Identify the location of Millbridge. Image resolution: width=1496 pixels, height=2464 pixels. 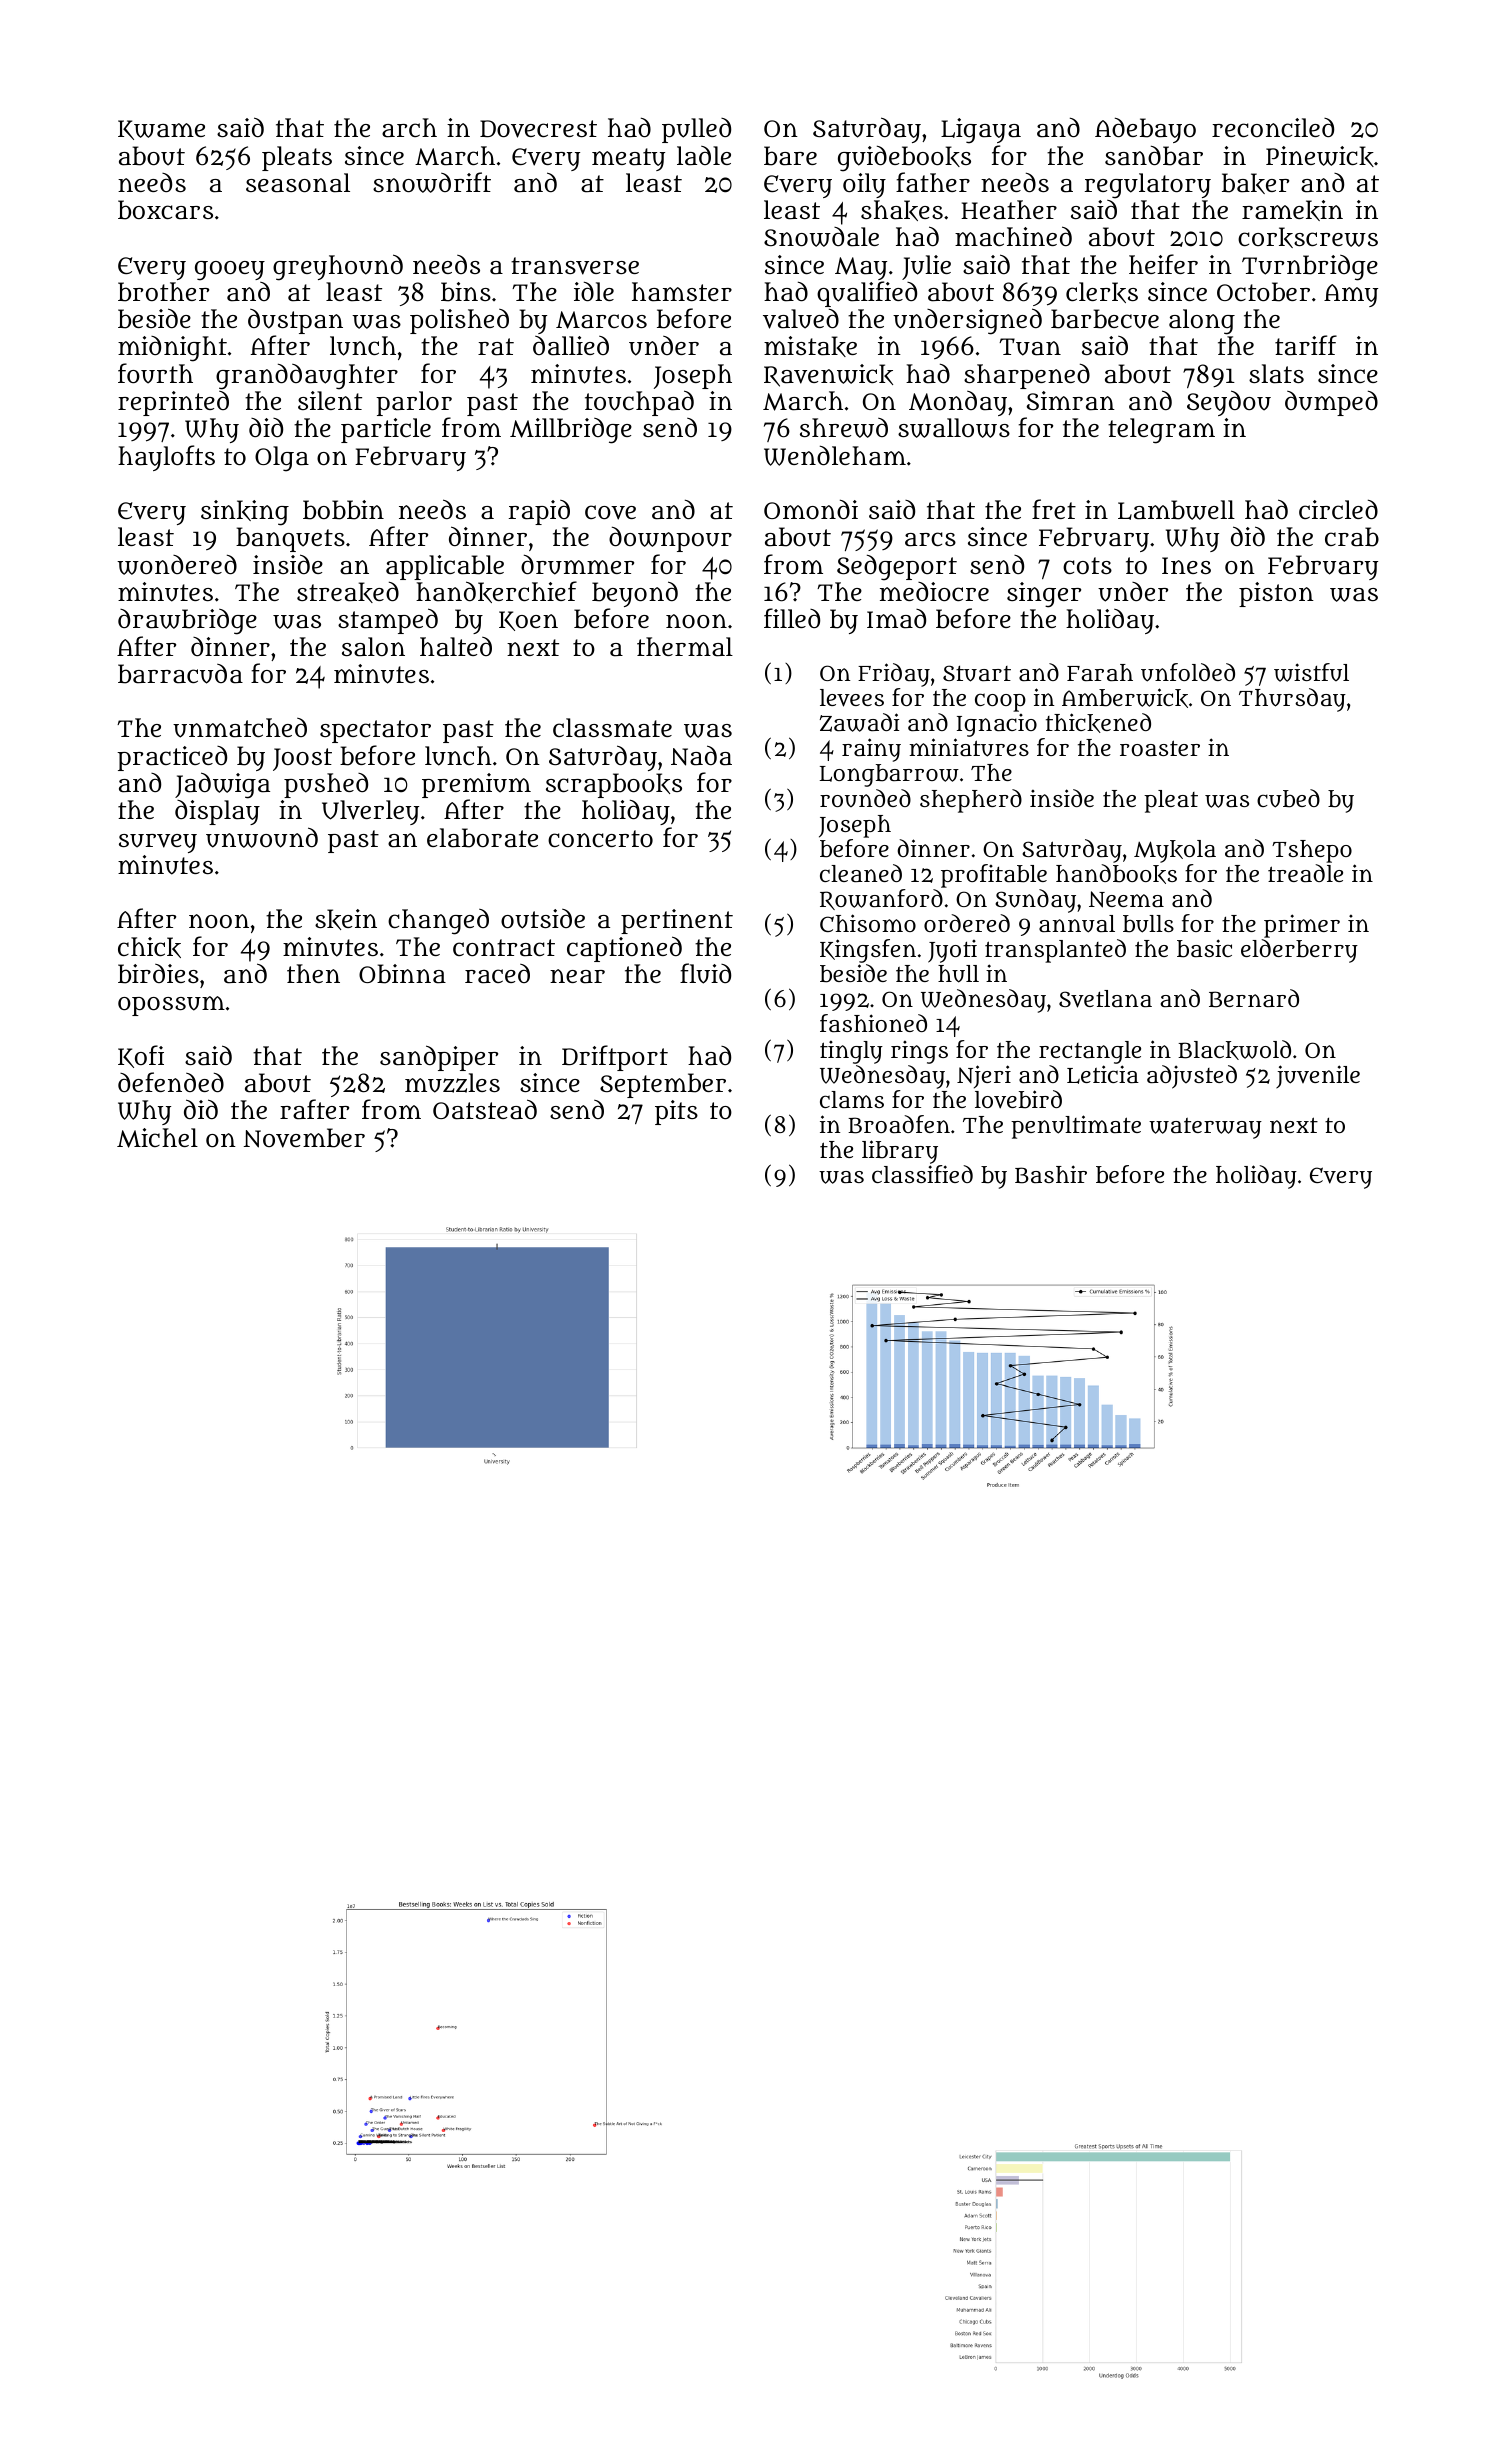
(571, 431).
